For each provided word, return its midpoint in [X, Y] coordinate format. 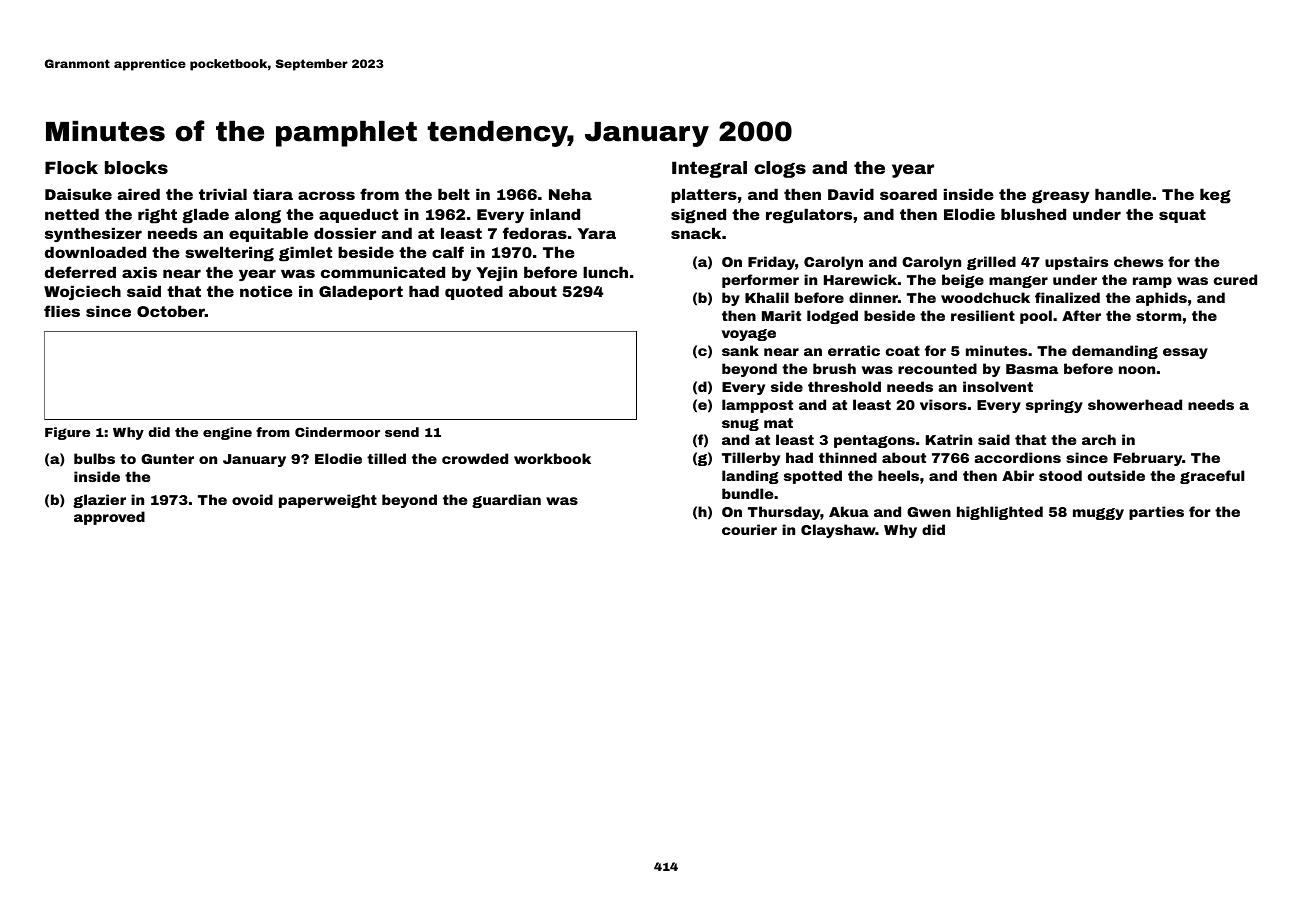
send [402, 432]
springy [1054, 406]
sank [740, 350]
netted [72, 214]
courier [749, 529]
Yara [596, 233]
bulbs [94, 458]
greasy [1060, 197]
